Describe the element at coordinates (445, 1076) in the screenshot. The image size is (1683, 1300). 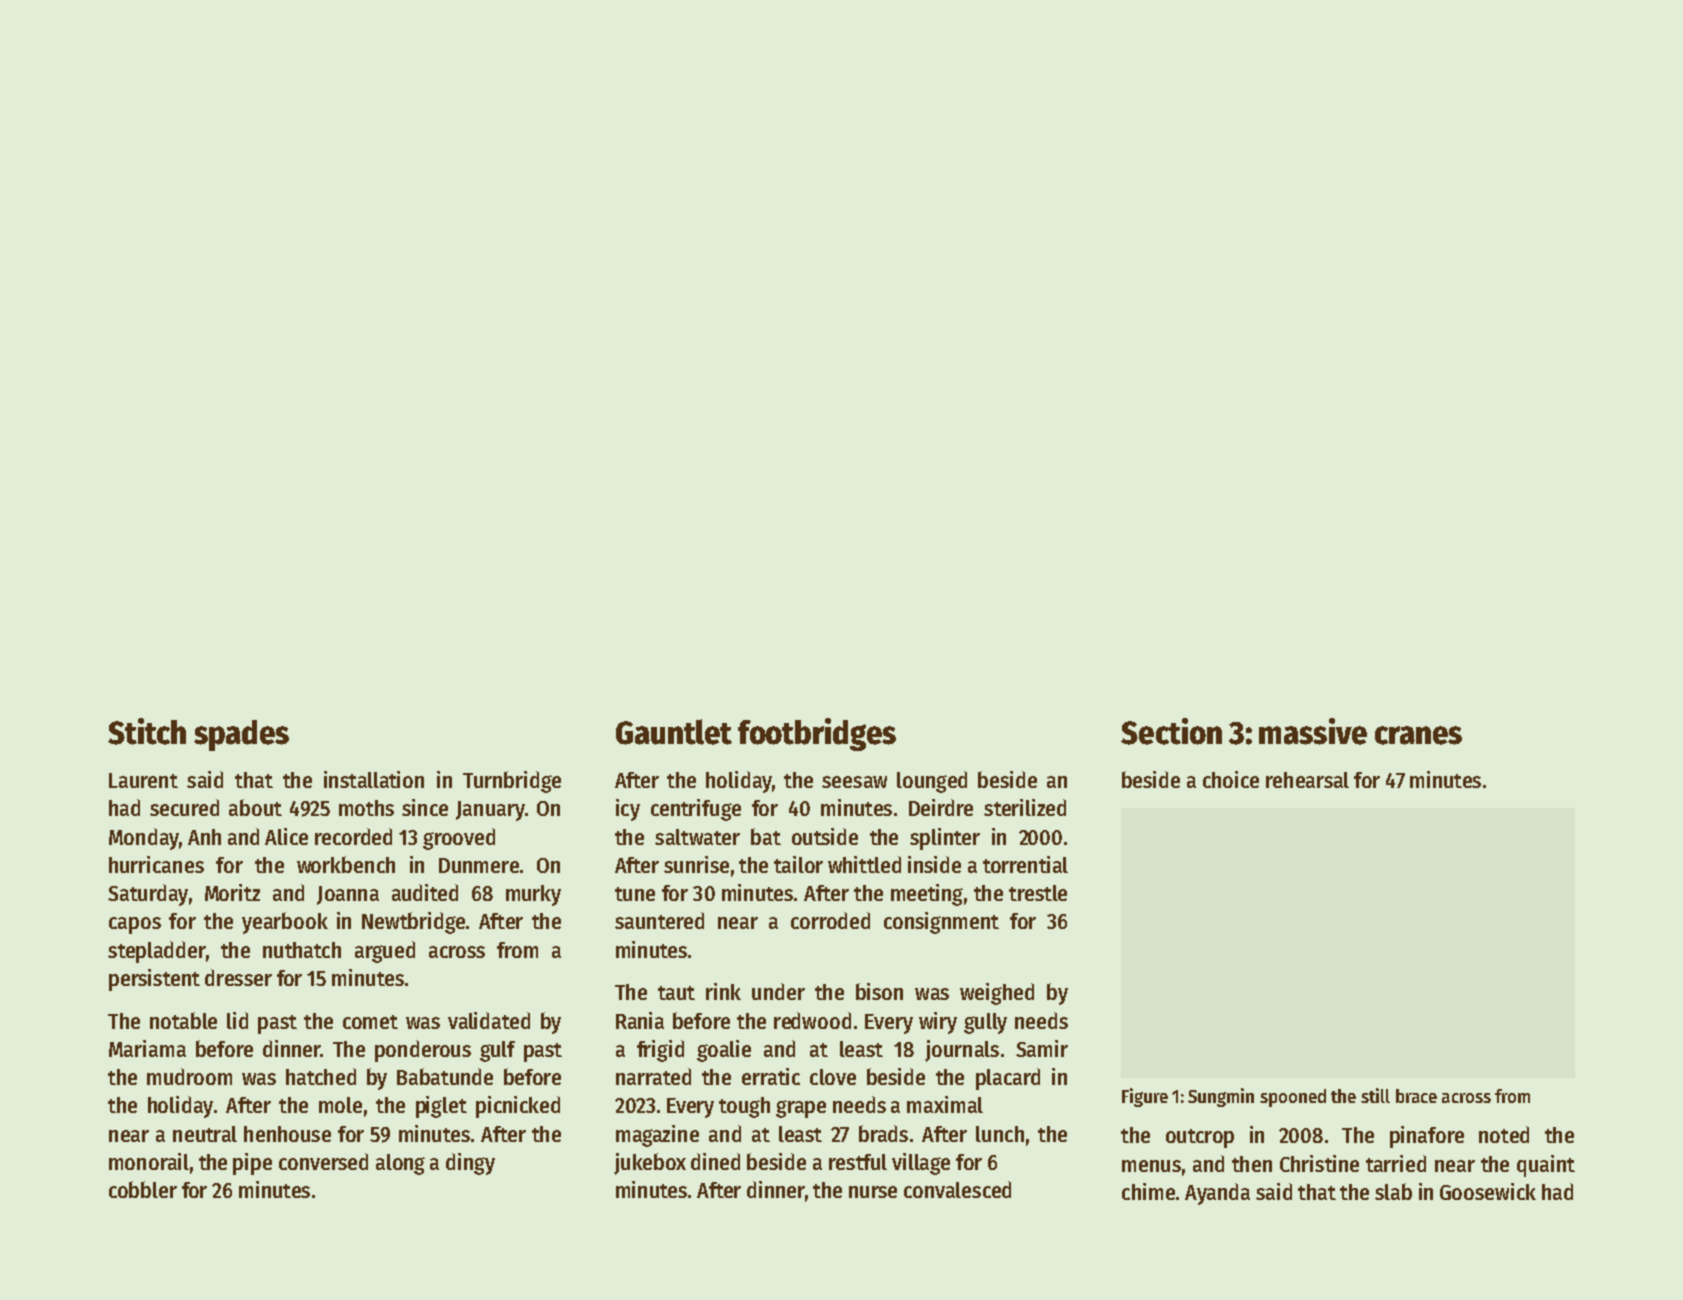
I see `Babatunde` at that location.
